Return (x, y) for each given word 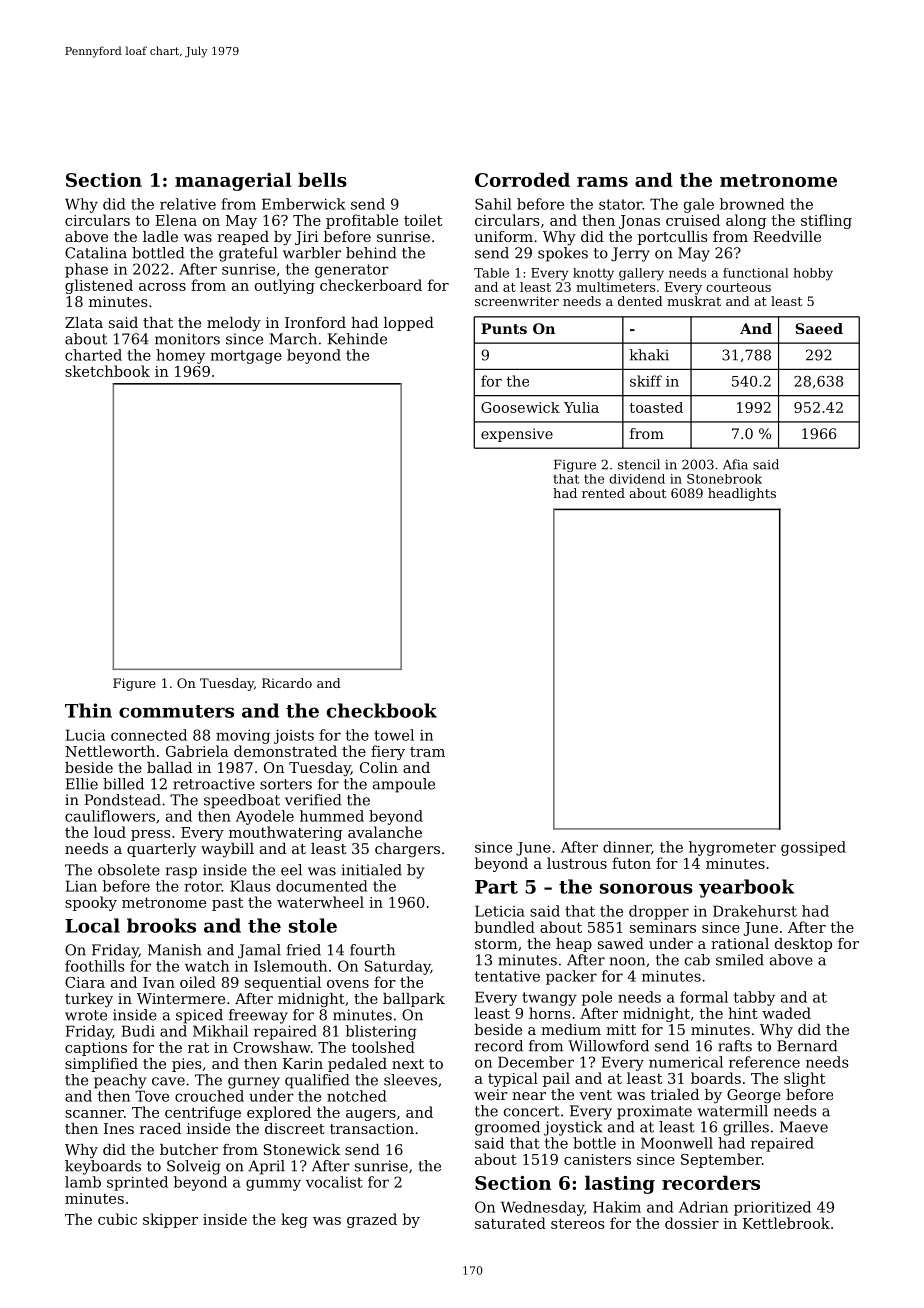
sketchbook (107, 371)
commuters (176, 711)
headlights (742, 494)
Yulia (581, 407)
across (162, 287)
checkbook (382, 710)
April (266, 1167)
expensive (517, 435)
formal (704, 997)
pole (597, 998)
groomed (507, 1128)
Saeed (819, 328)
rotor (203, 886)
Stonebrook (724, 479)
